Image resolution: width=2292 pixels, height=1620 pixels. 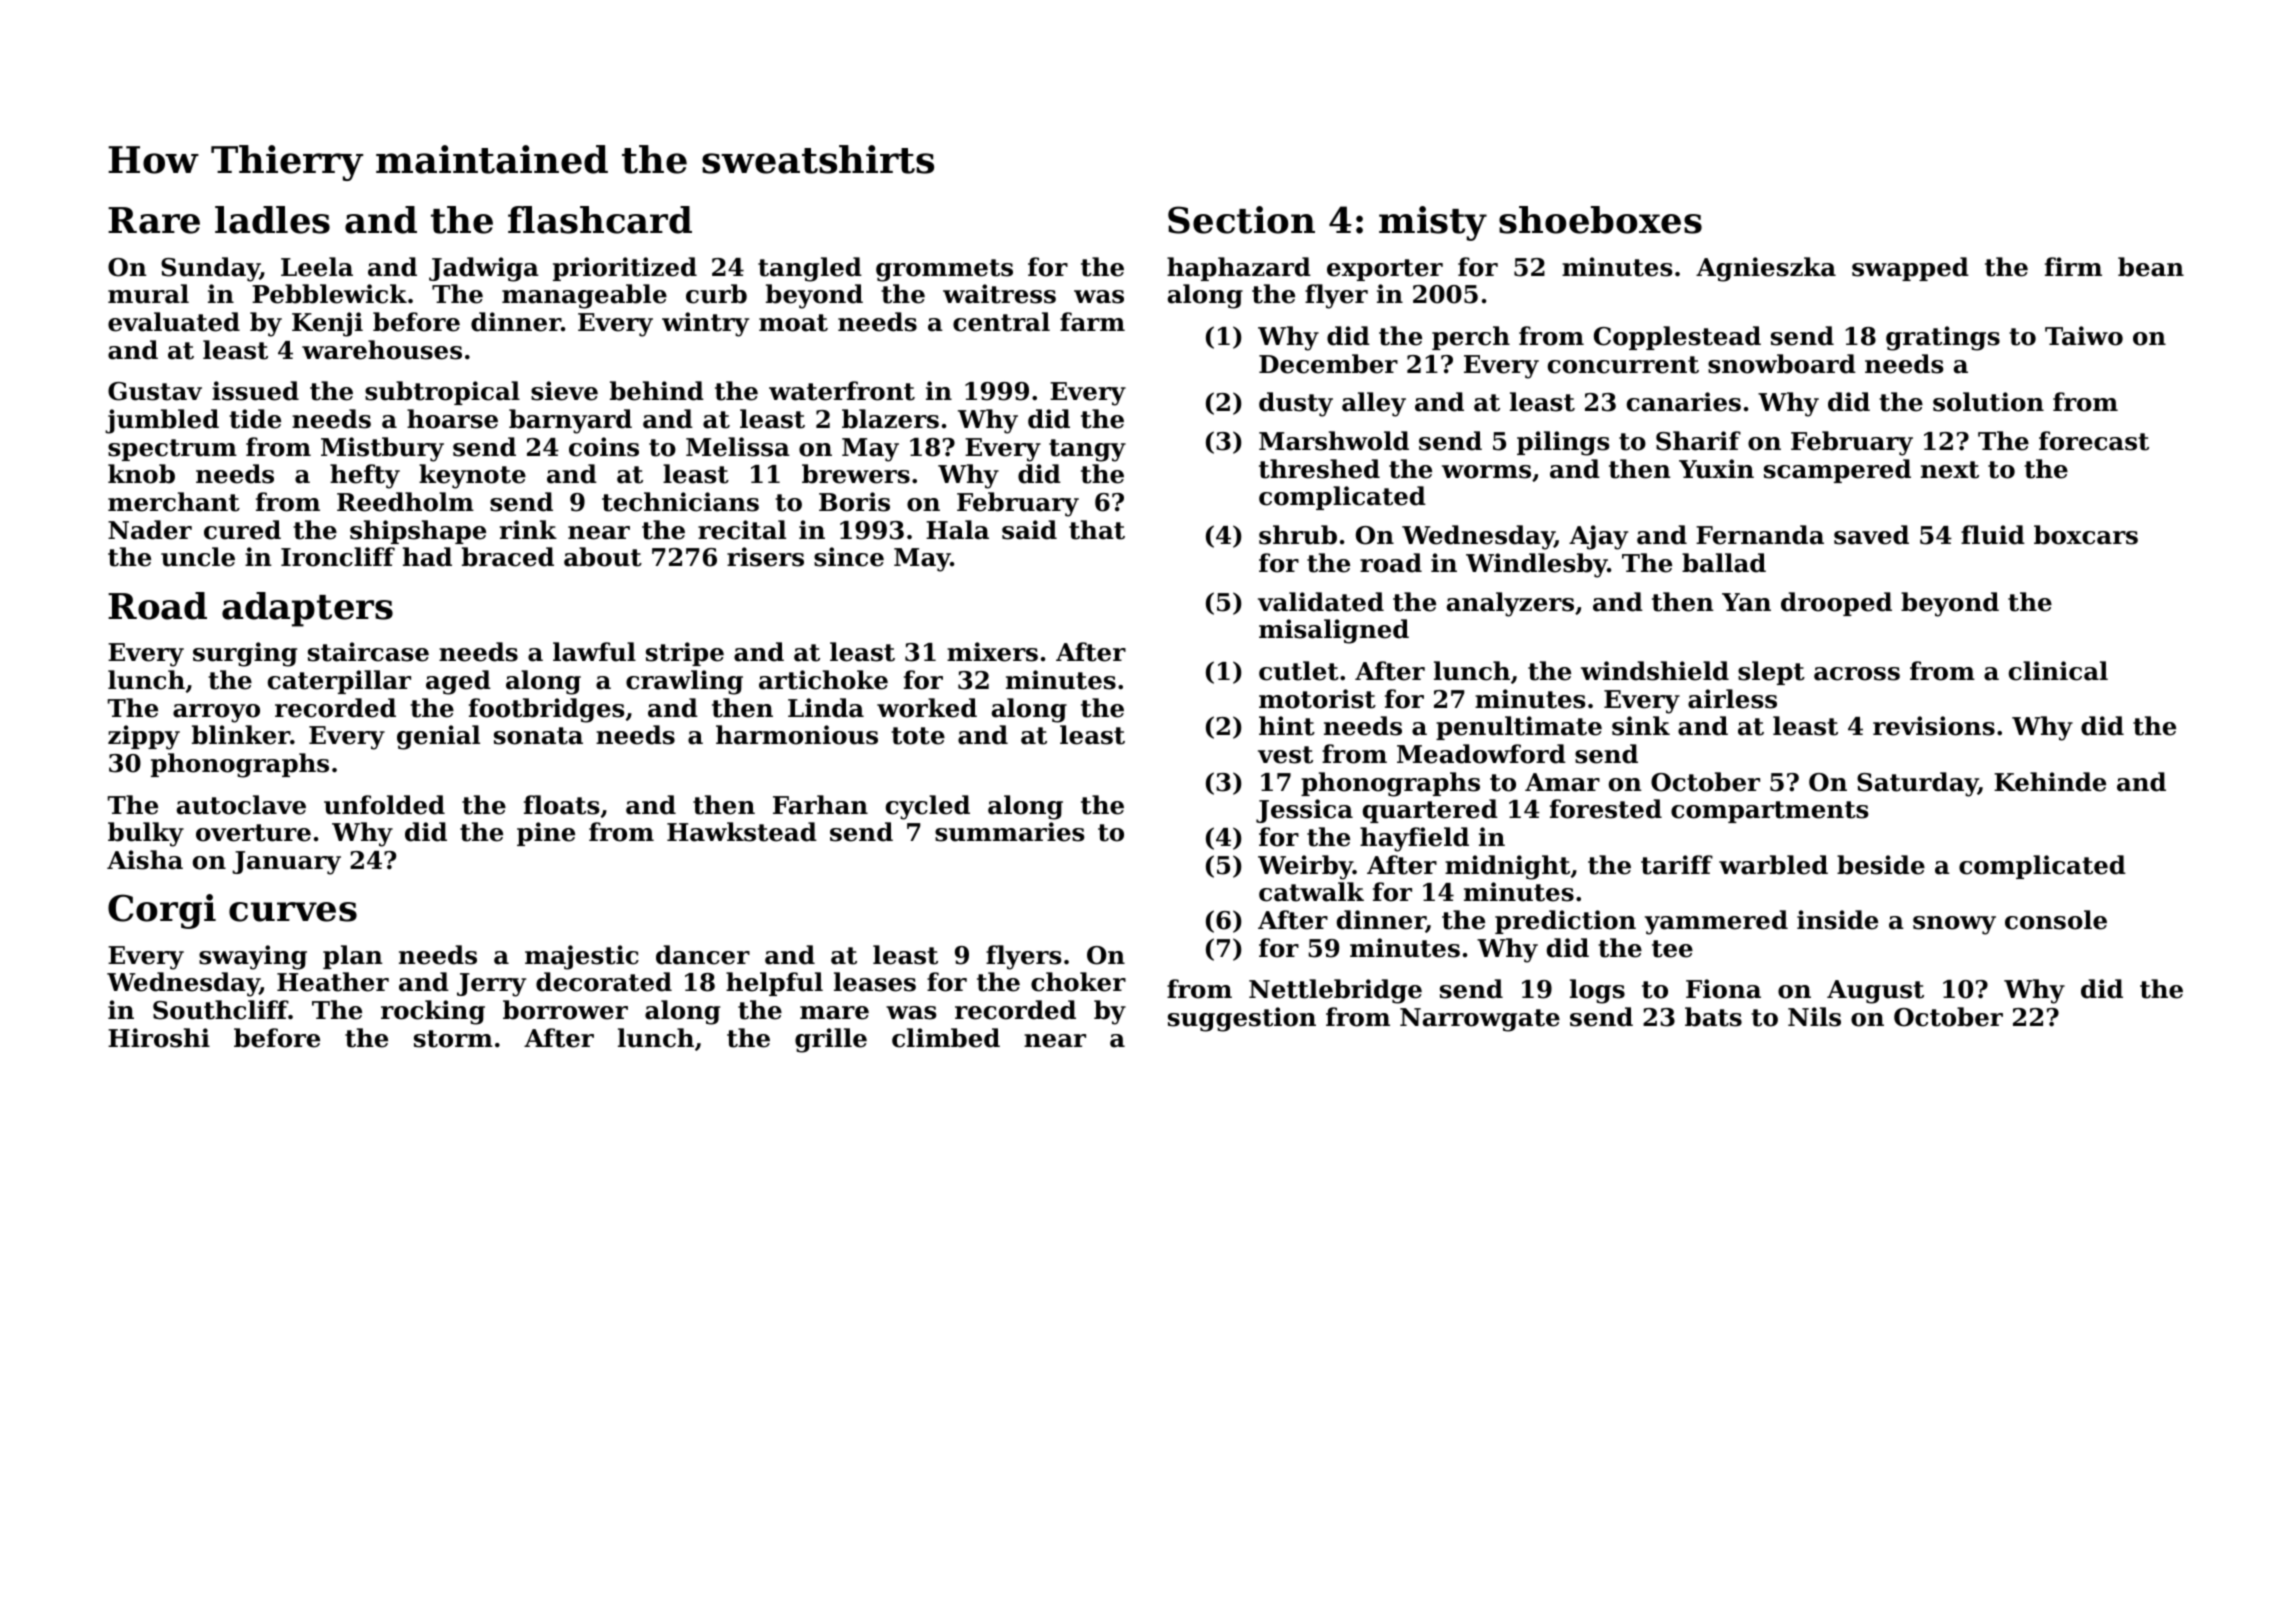 I want to click on ladles, so click(x=272, y=220).
